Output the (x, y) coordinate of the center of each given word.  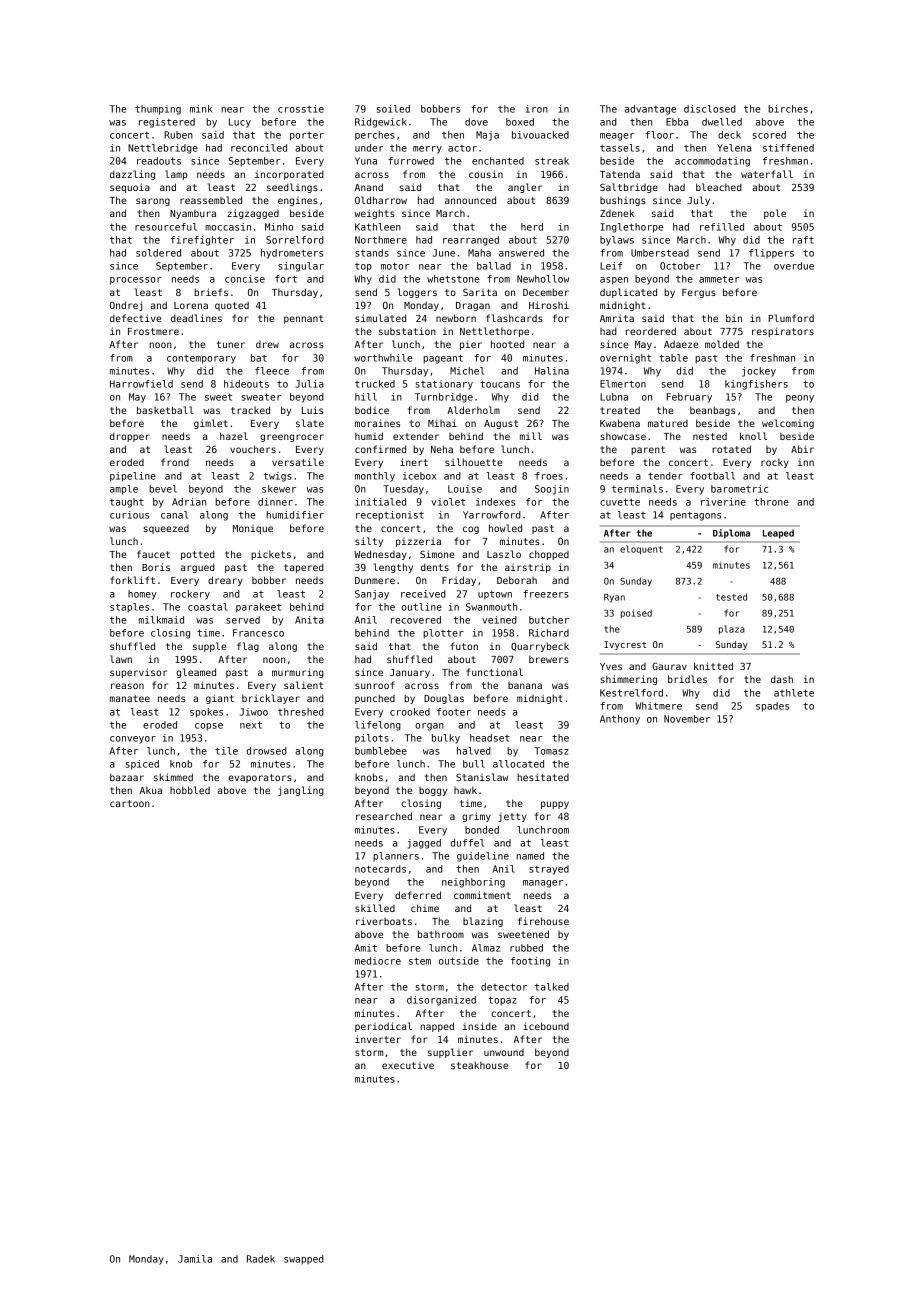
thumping (158, 110)
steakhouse (479, 1065)
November (687, 719)
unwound (504, 1052)
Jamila (195, 1259)
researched (384, 816)
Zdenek (617, 213)
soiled (393, 109)
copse (209, 727)
